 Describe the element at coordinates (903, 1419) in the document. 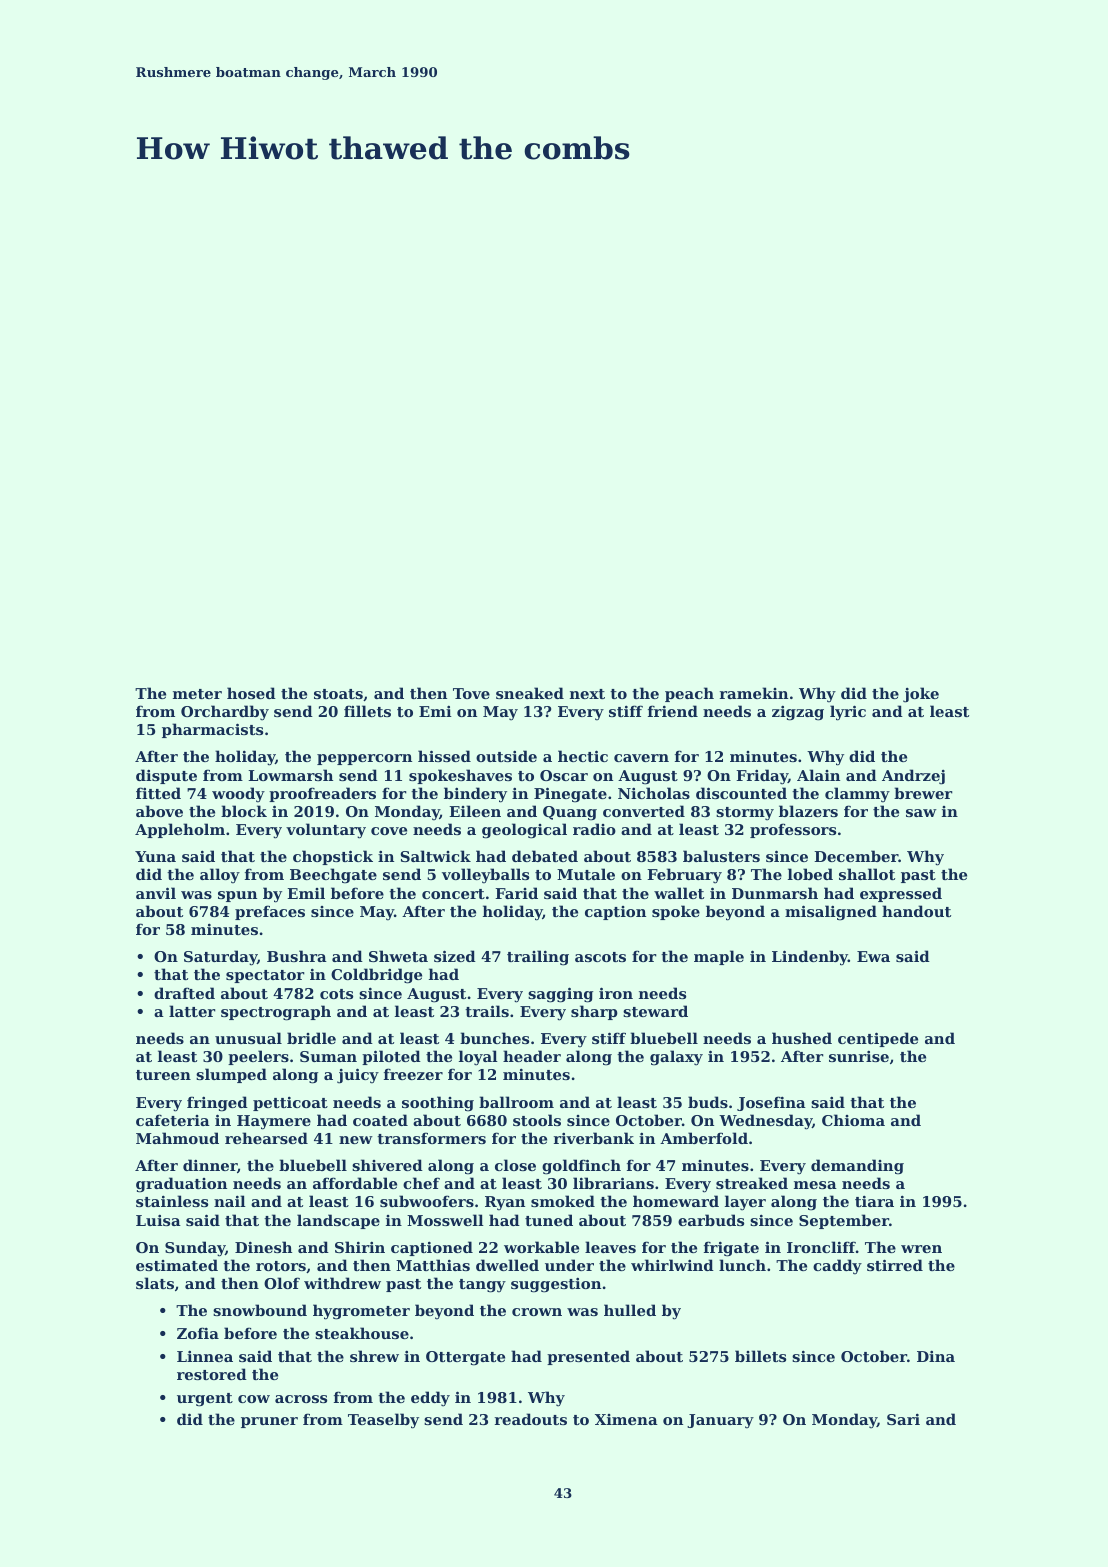

I see `Sari` at that location.
